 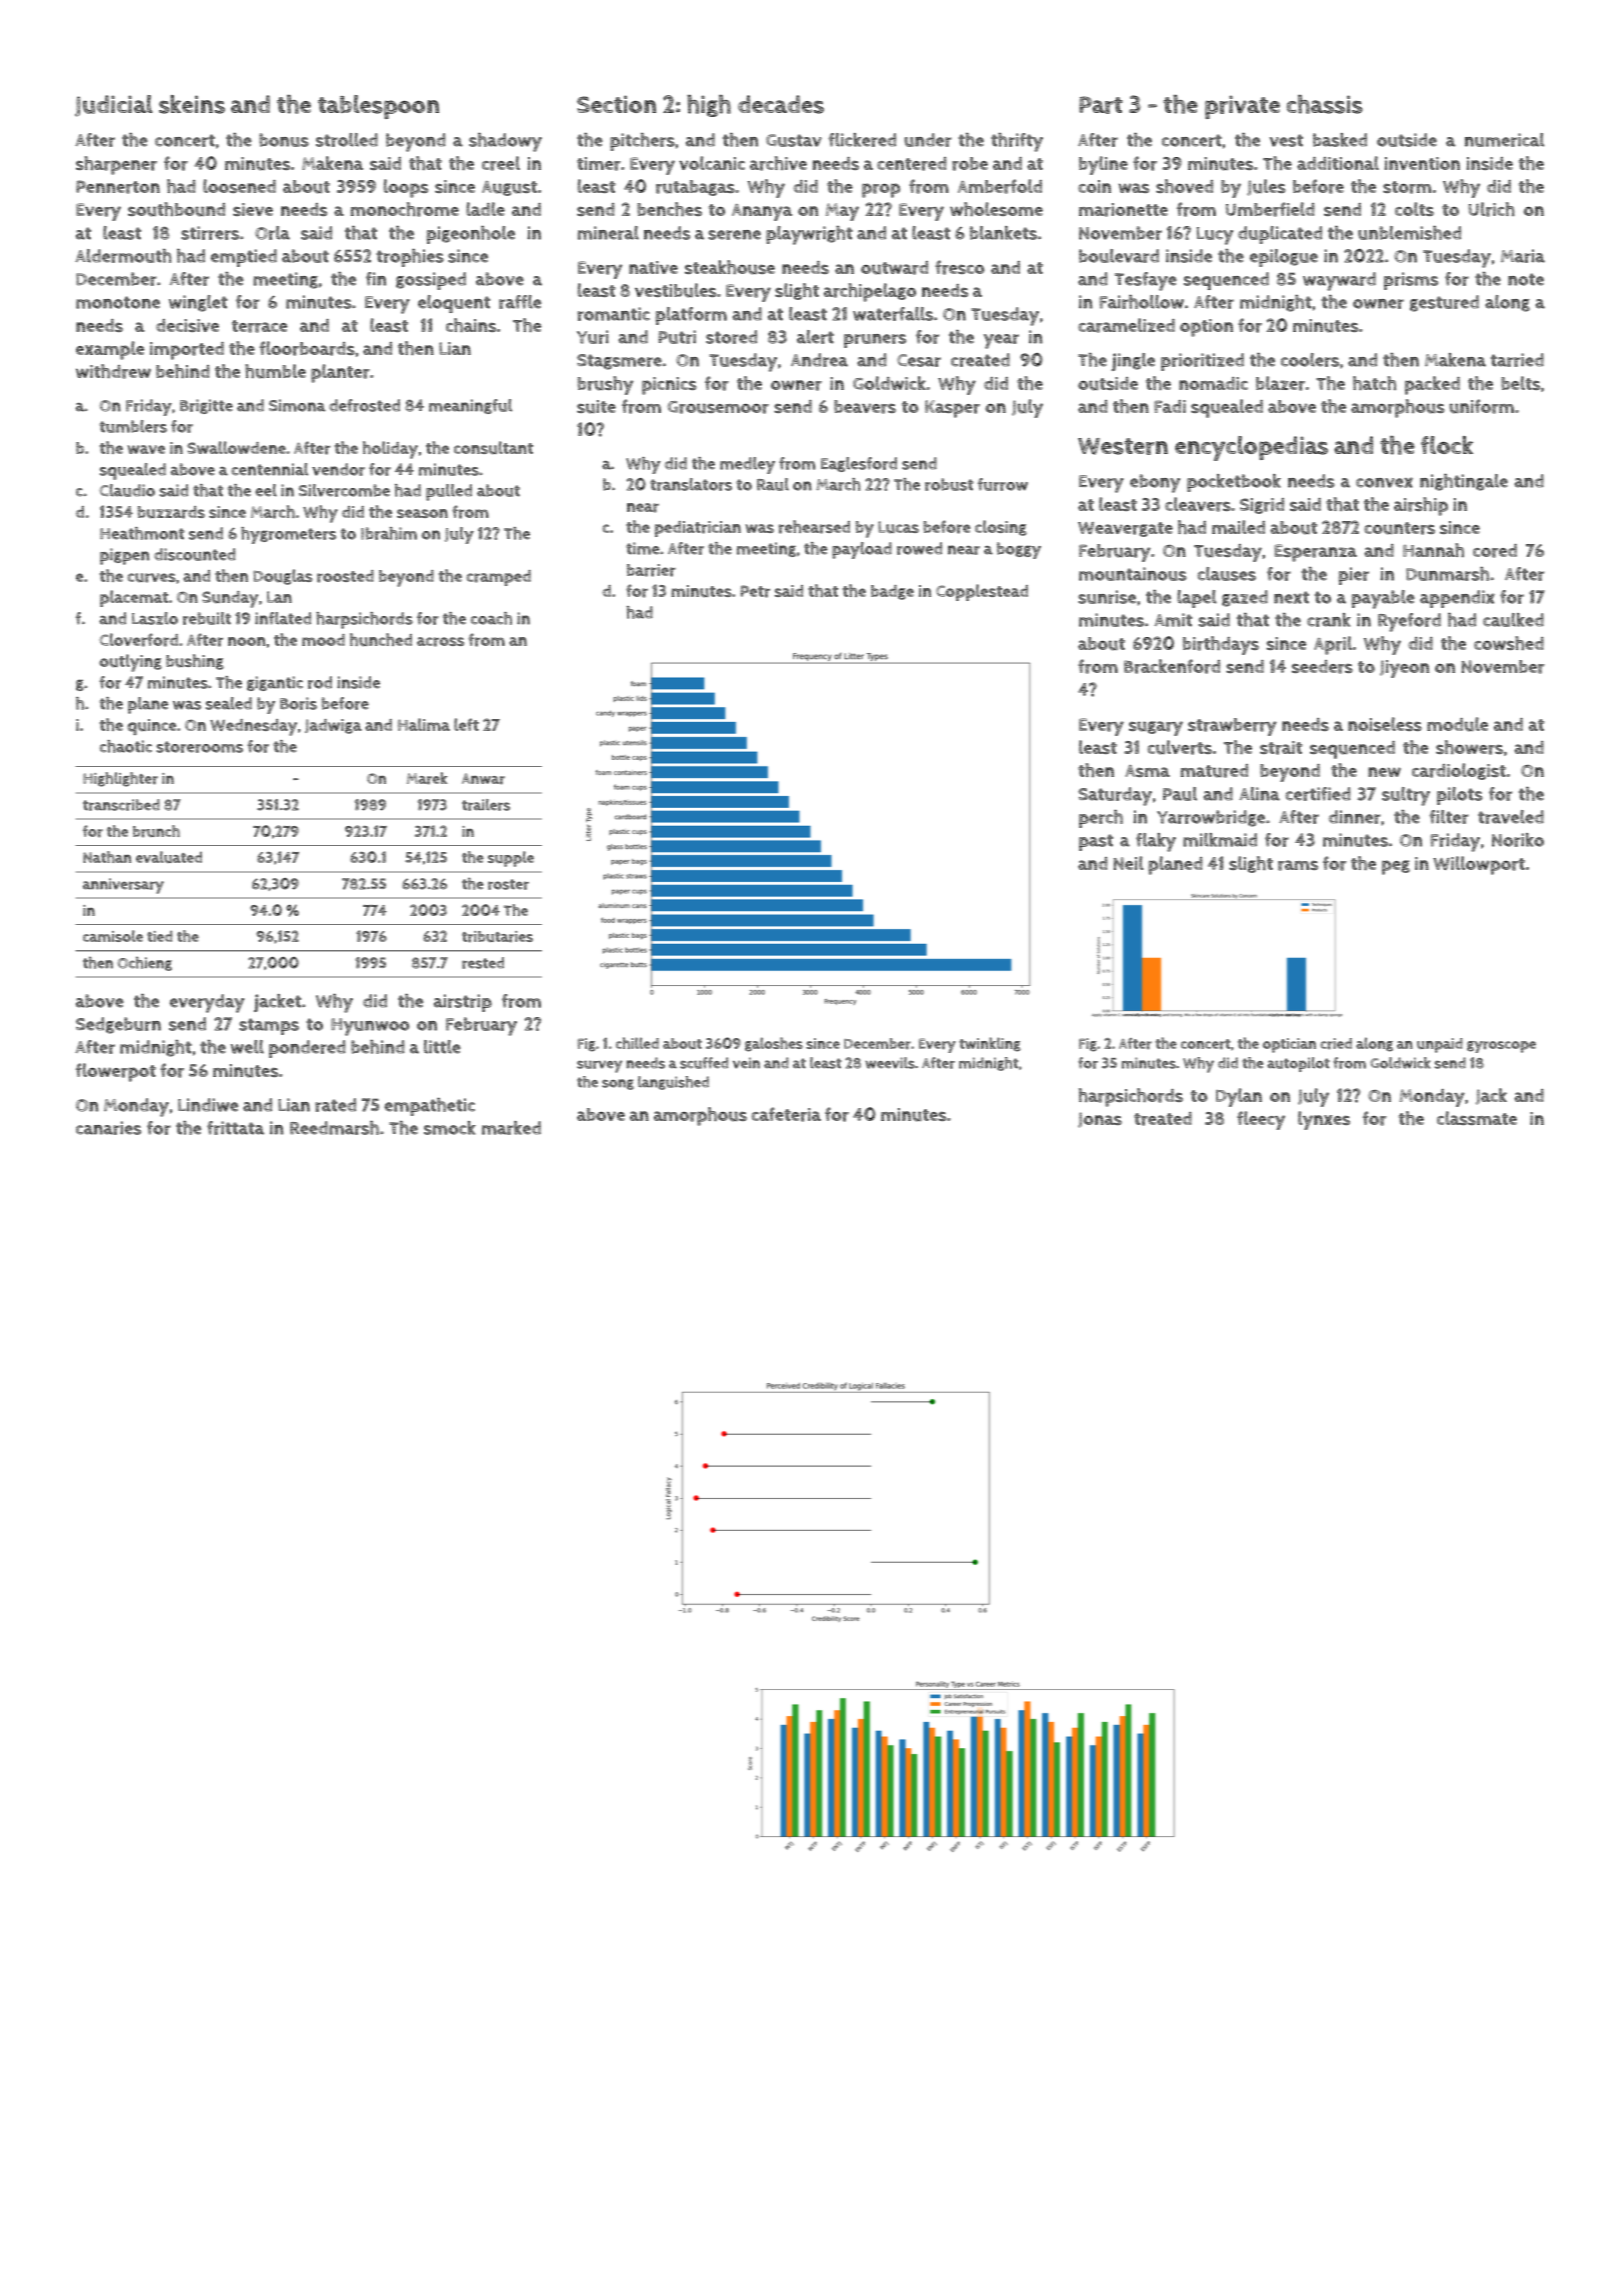 I want to click on flowerpot, so click(x=116, y=1072).
